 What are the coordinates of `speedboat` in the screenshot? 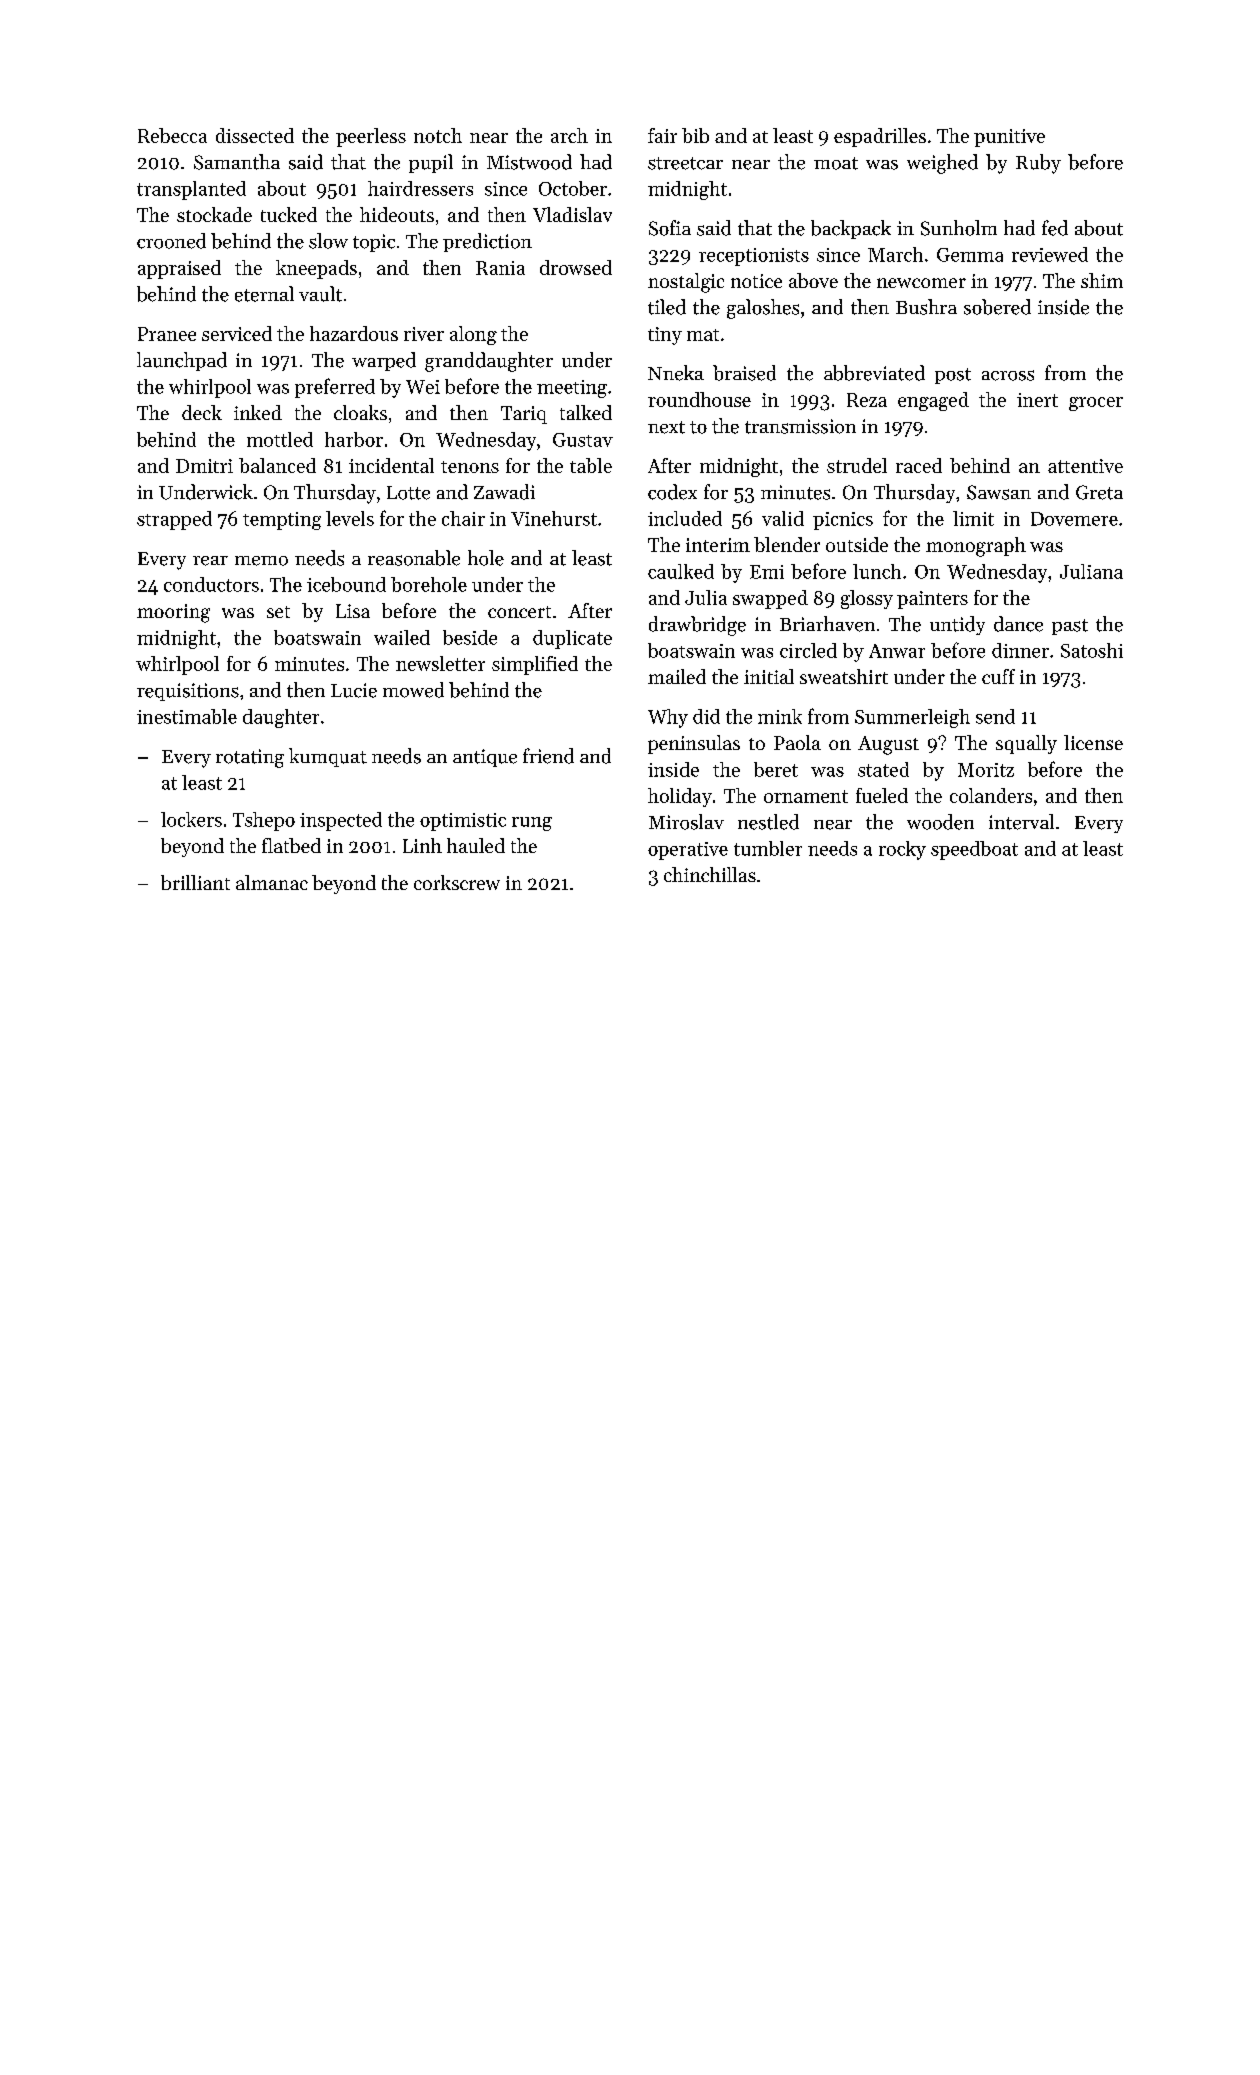 It's located at (974, 850).
